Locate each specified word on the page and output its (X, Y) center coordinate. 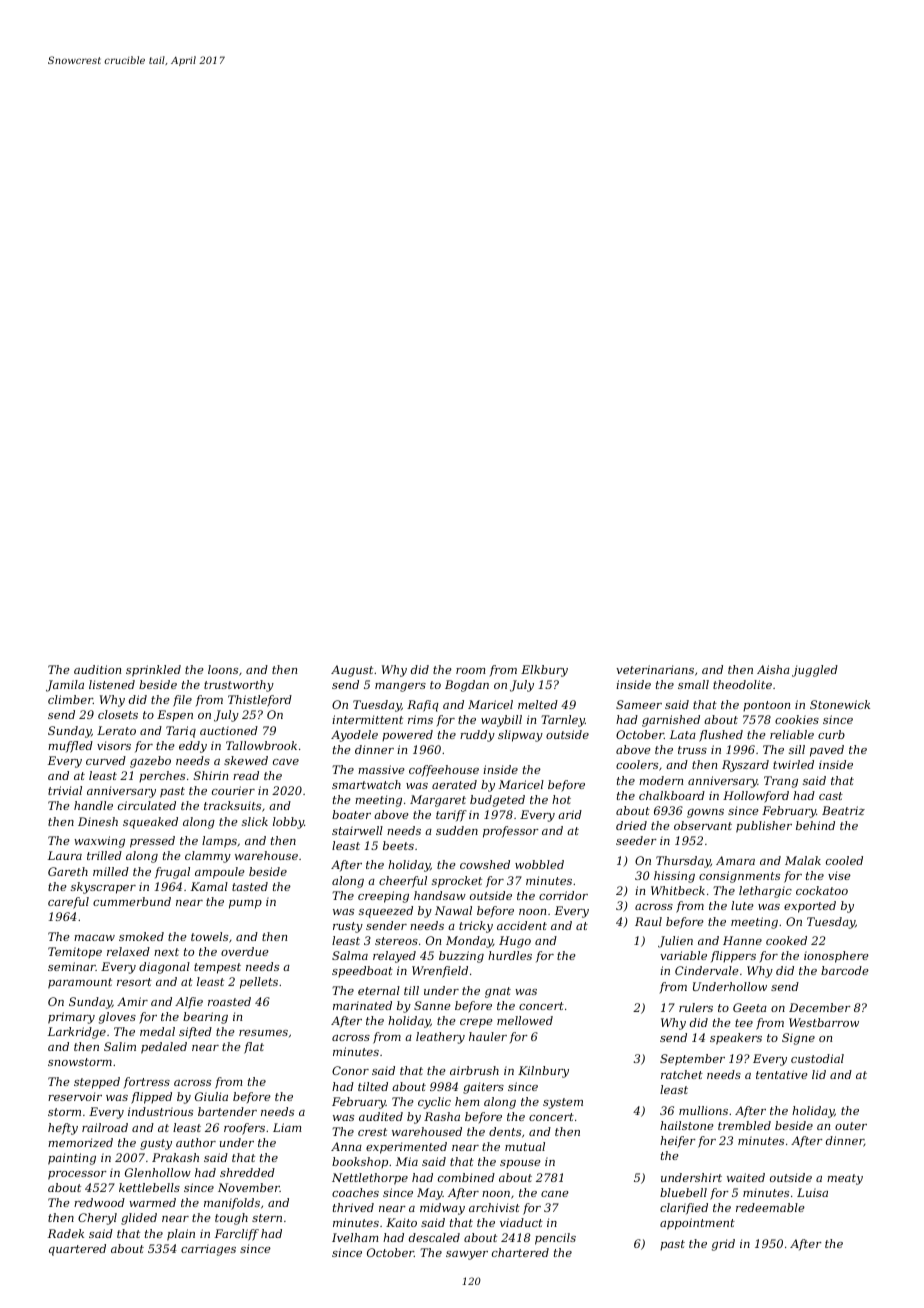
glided (139, 1219)
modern (661, 780)
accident (522, 925)
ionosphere (836, 957)
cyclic (434, 1103)
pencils (555, 1239)
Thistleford (260, 701)
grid (723, 1245)
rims (420, 719)
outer (851, 1126)
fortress (146, 1083)
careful (68, 903)
